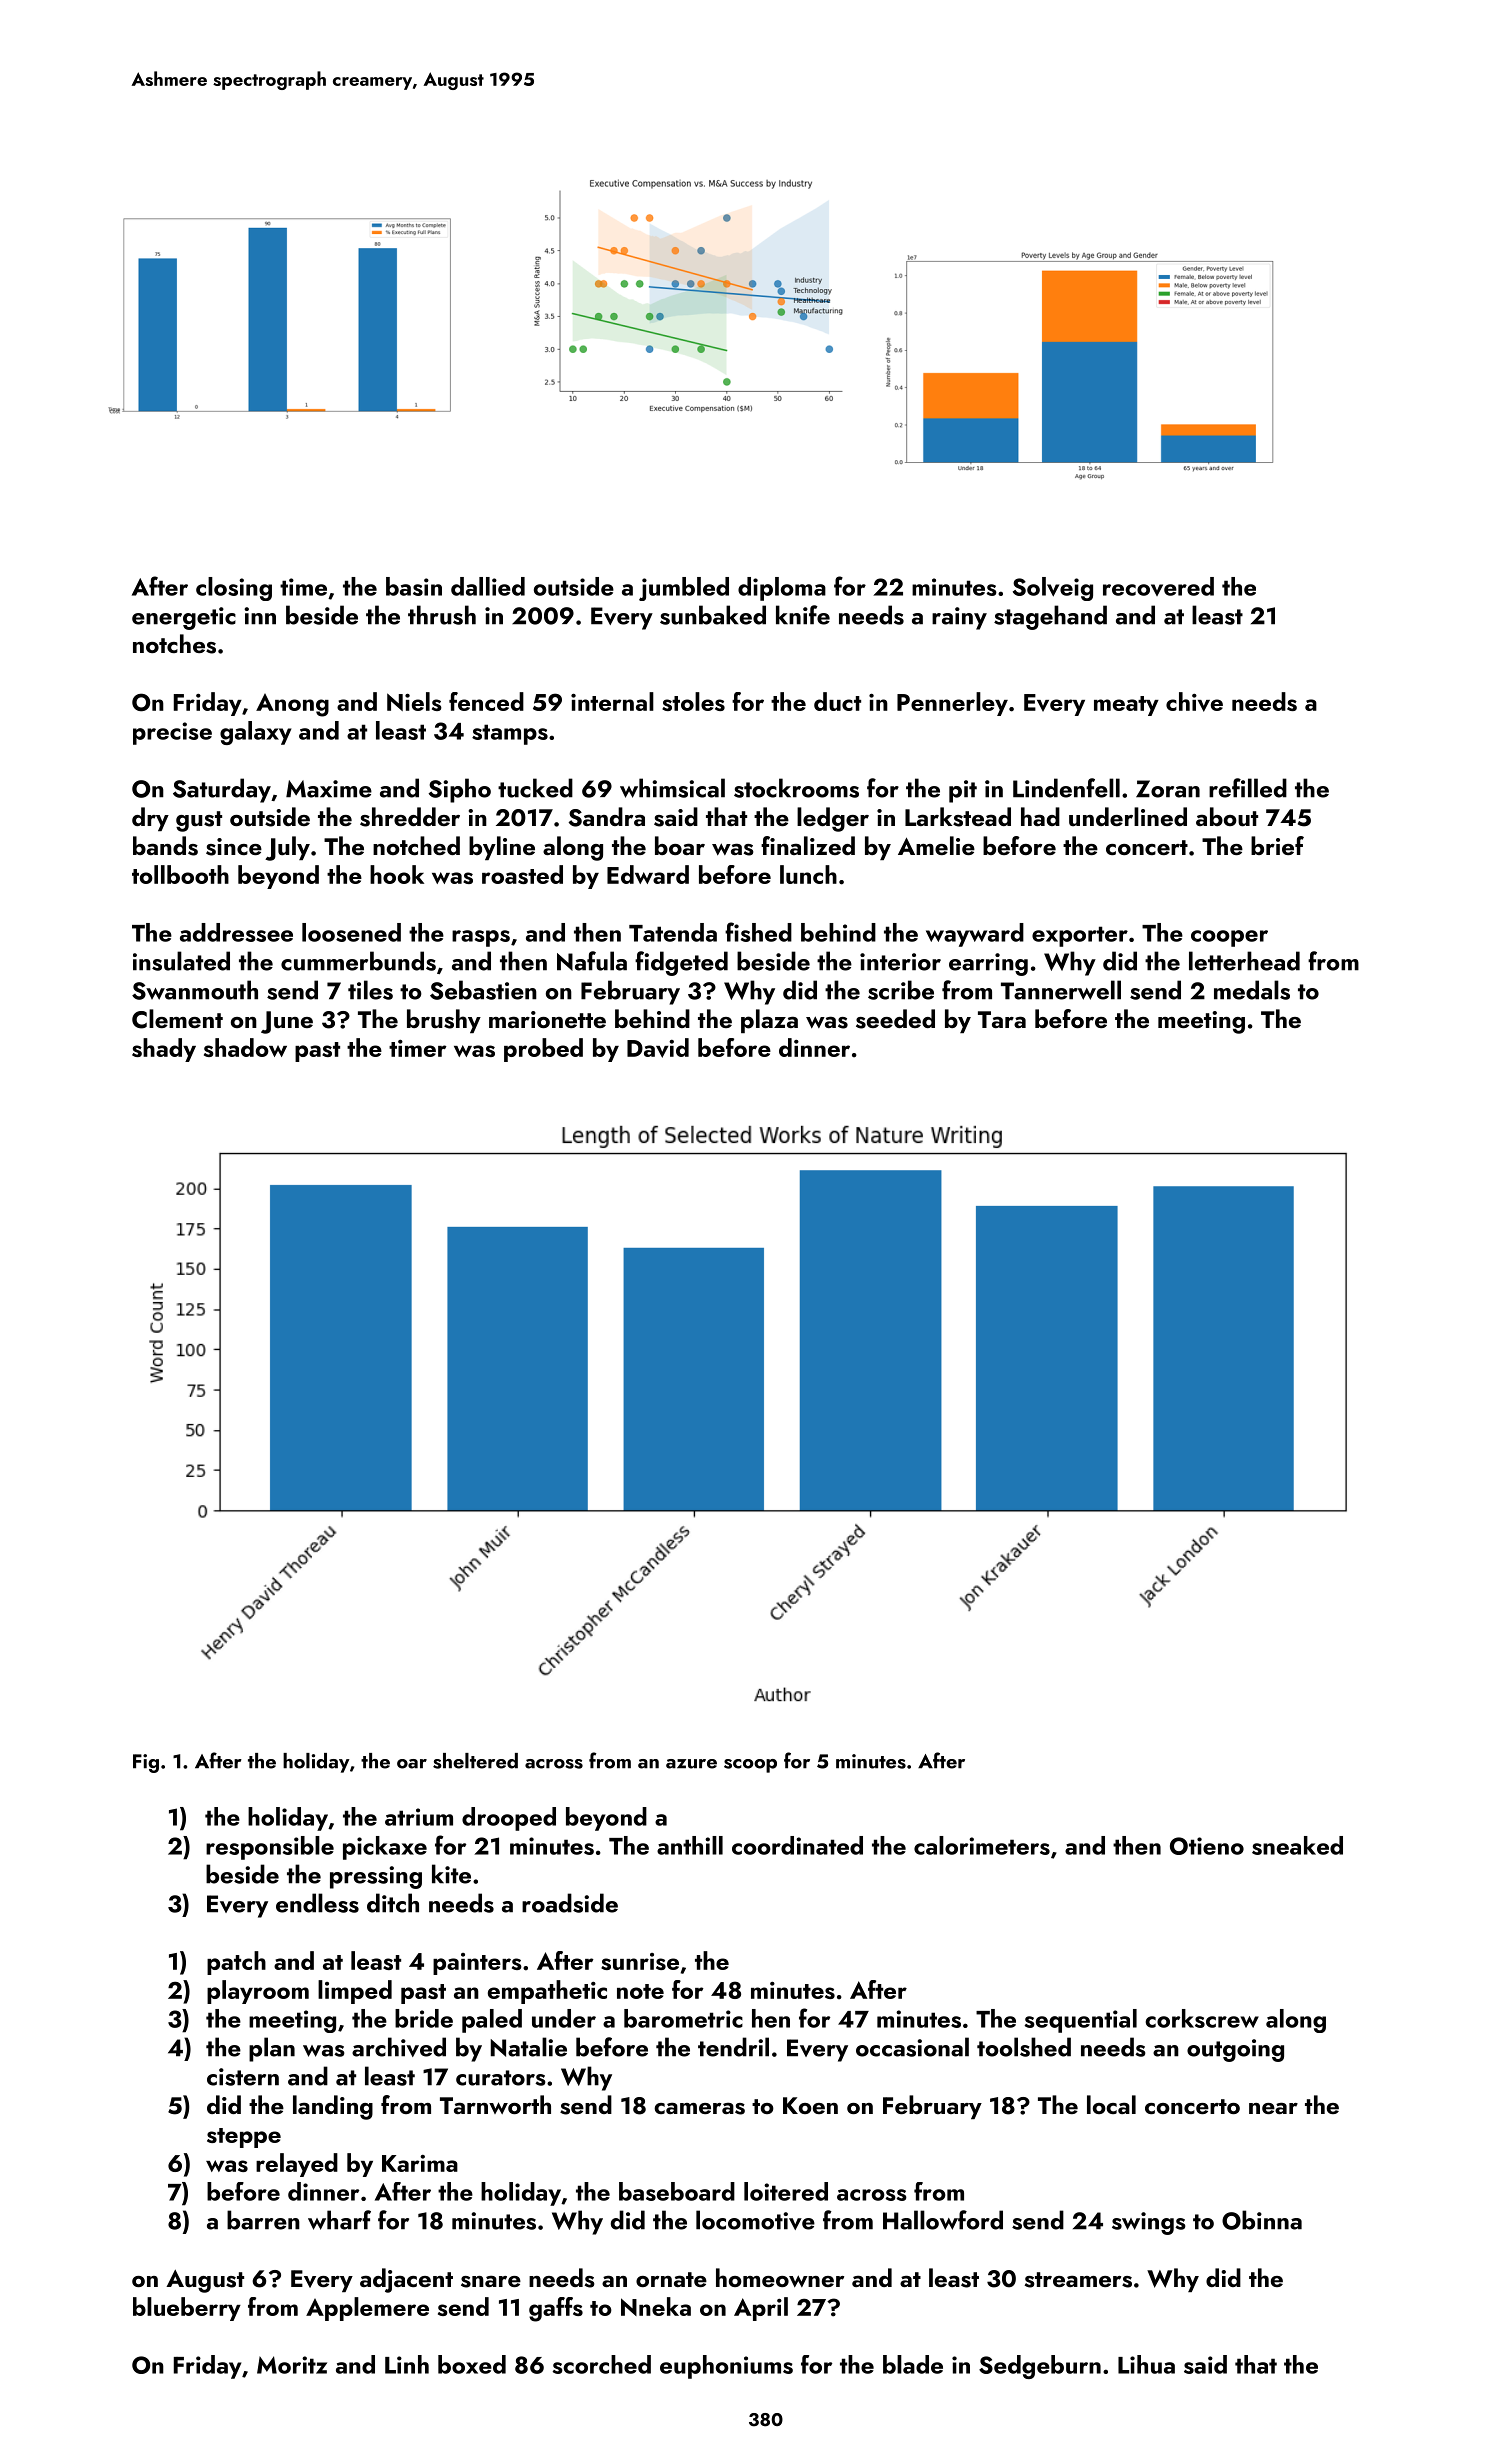  Describe the element at coordinates (691, 1764) in the screenshot. I see `azure` at that location.
